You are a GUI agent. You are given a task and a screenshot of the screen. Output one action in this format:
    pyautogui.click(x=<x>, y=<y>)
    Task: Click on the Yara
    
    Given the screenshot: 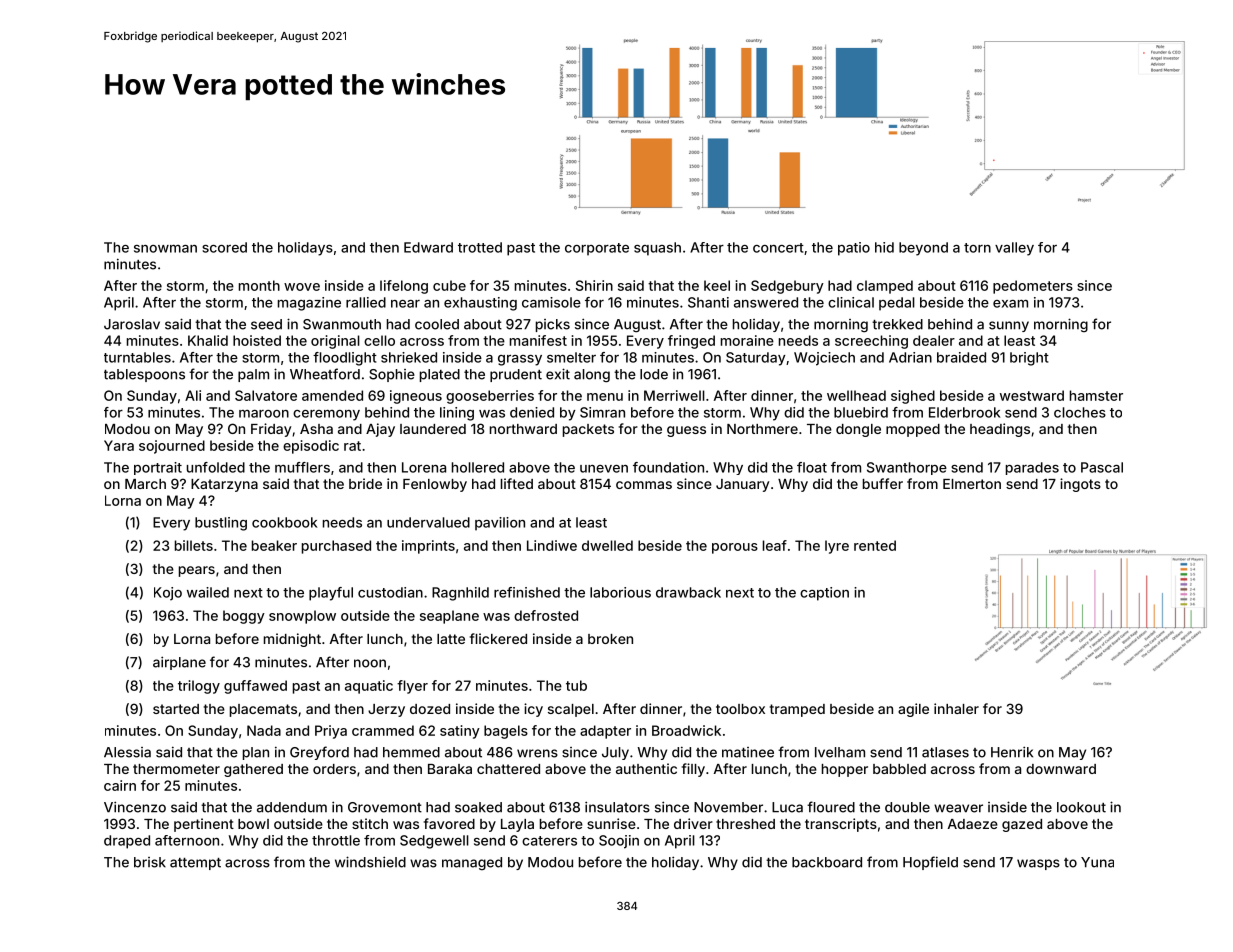 What is the action you would take?
    pyautogui.click(x=119, y=445)
